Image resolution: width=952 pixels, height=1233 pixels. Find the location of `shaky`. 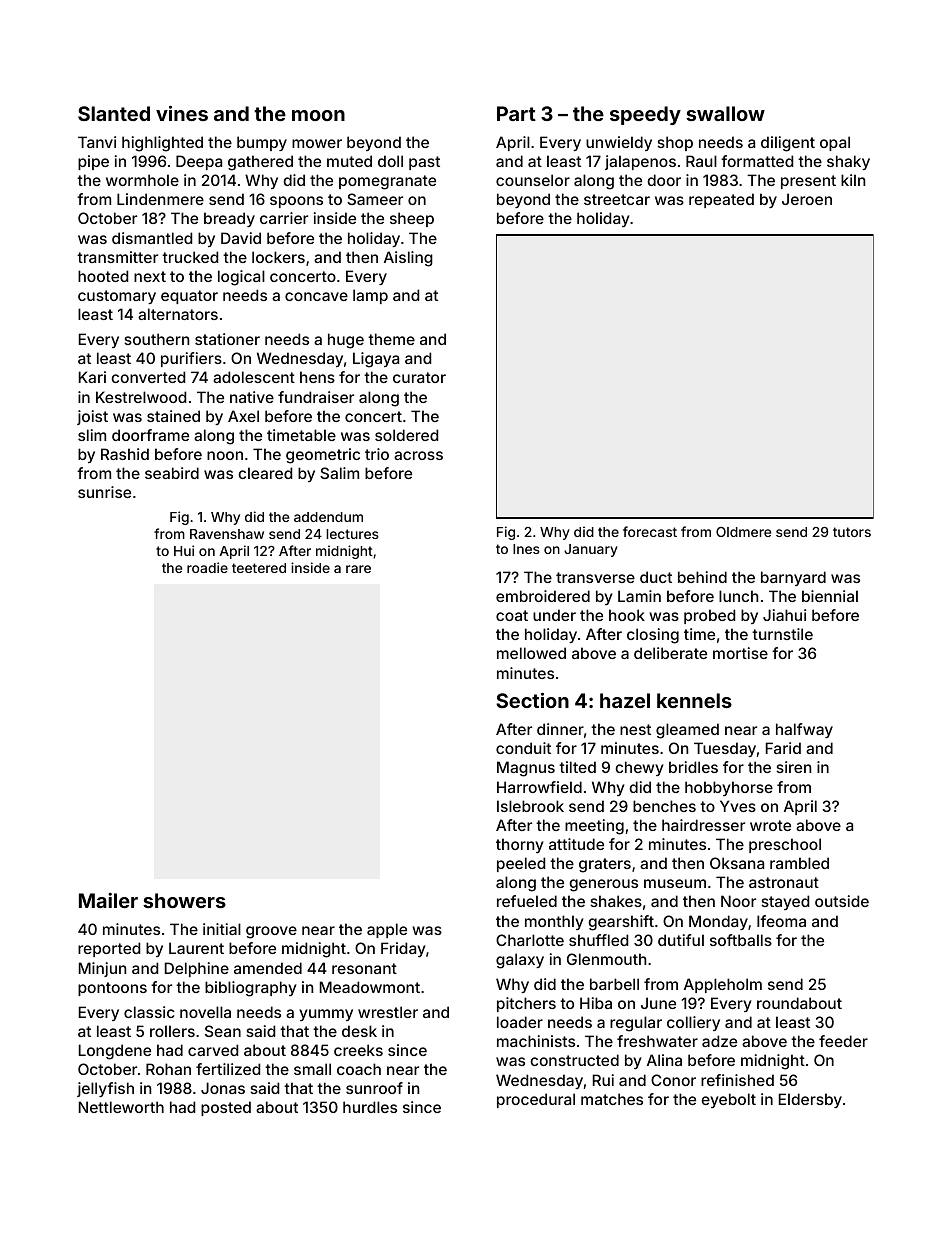

shaky is located at coordinates (848, 162).
